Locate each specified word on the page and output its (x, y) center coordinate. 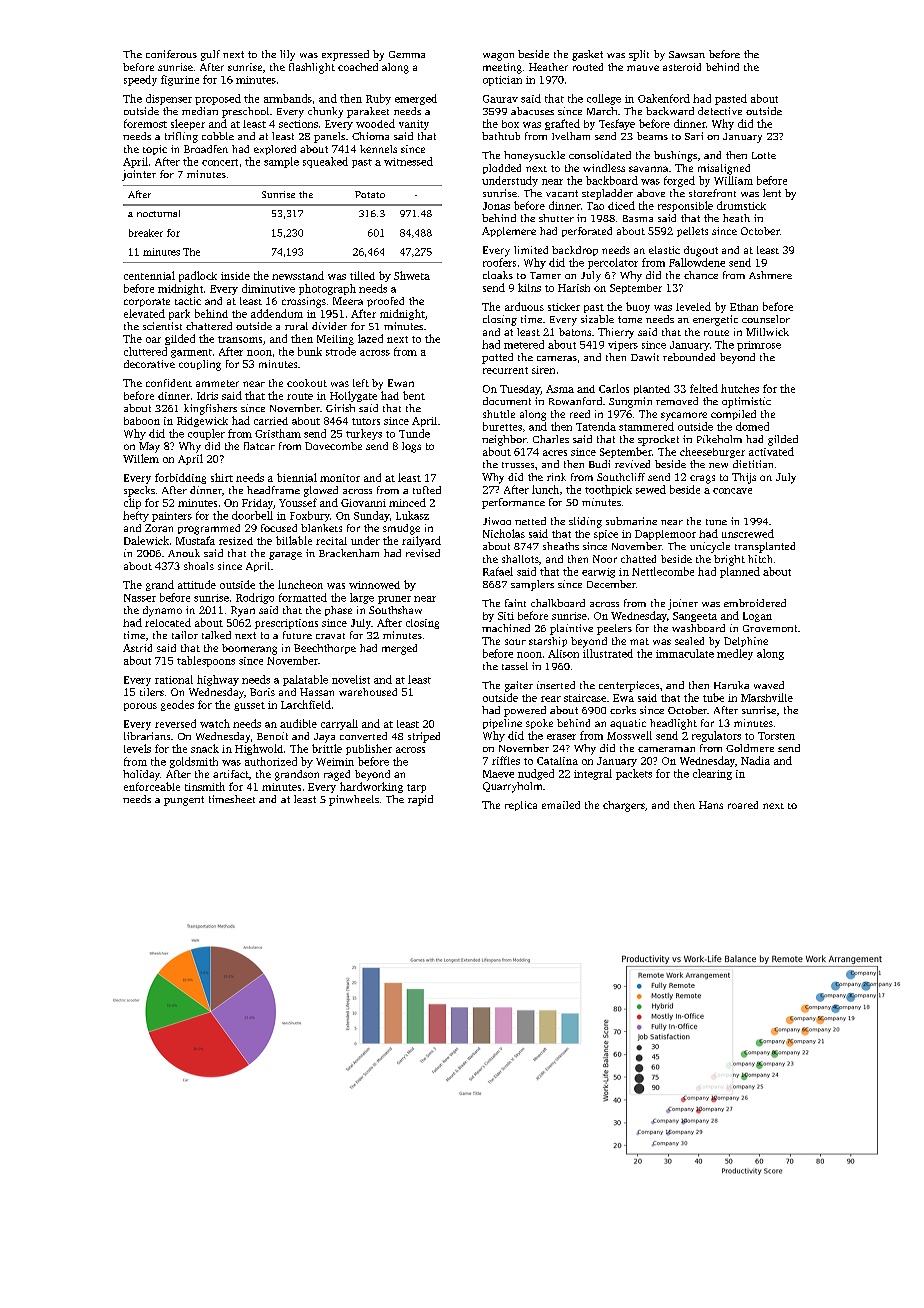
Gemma (407, 54)
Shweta (412, 275)
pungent (184, 801)
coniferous (171, 54)
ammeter (217, 383)
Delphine (746, 642)
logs (411, 447)
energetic (715, 320)
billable (294, 540)
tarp (416, 788)
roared (743, 805)
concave (732, 491)
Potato (370, 194)
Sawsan (687, 54)
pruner (394, 600)
